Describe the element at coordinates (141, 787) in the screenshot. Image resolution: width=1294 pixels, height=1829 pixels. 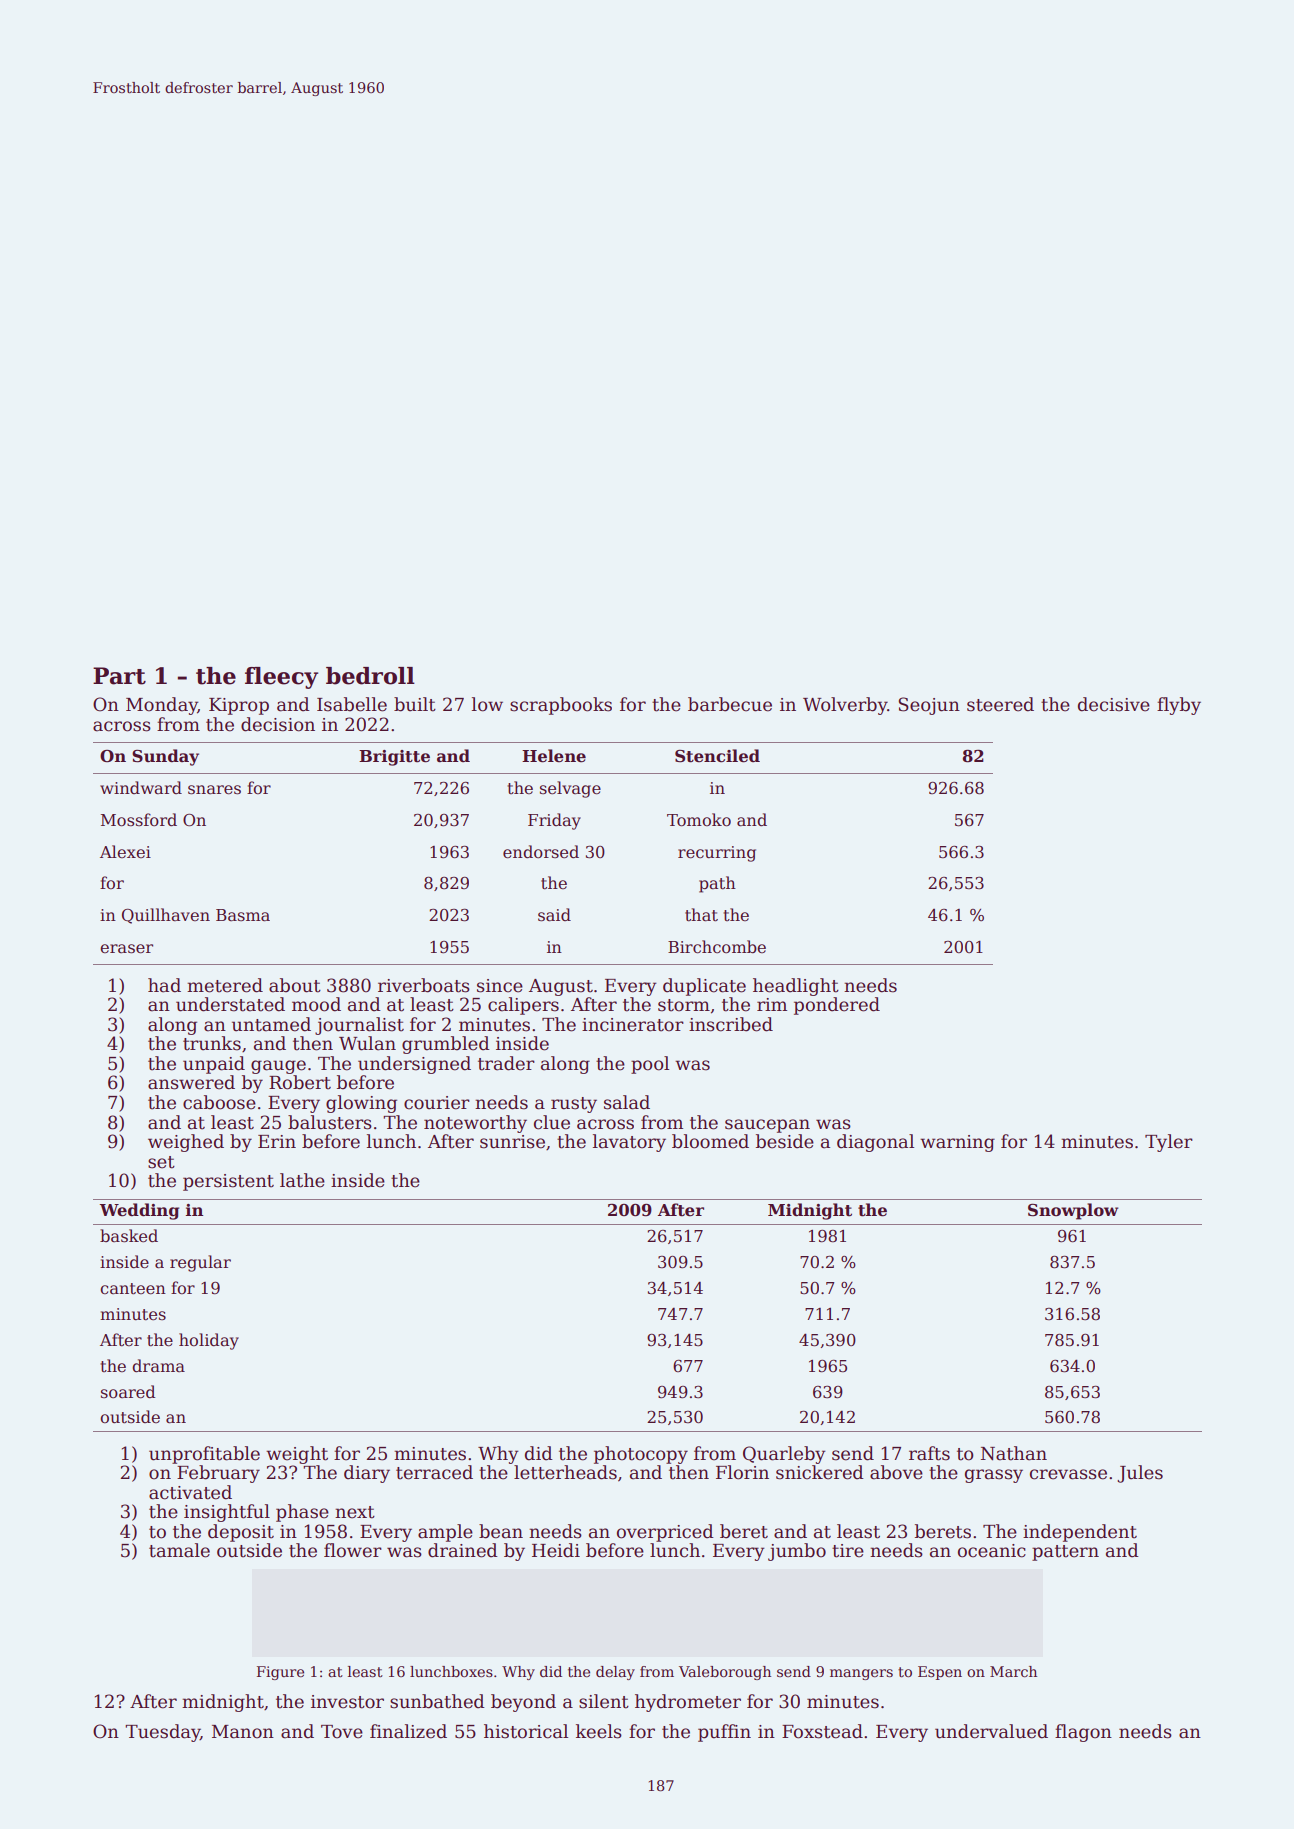
I see `windward` at that location.
